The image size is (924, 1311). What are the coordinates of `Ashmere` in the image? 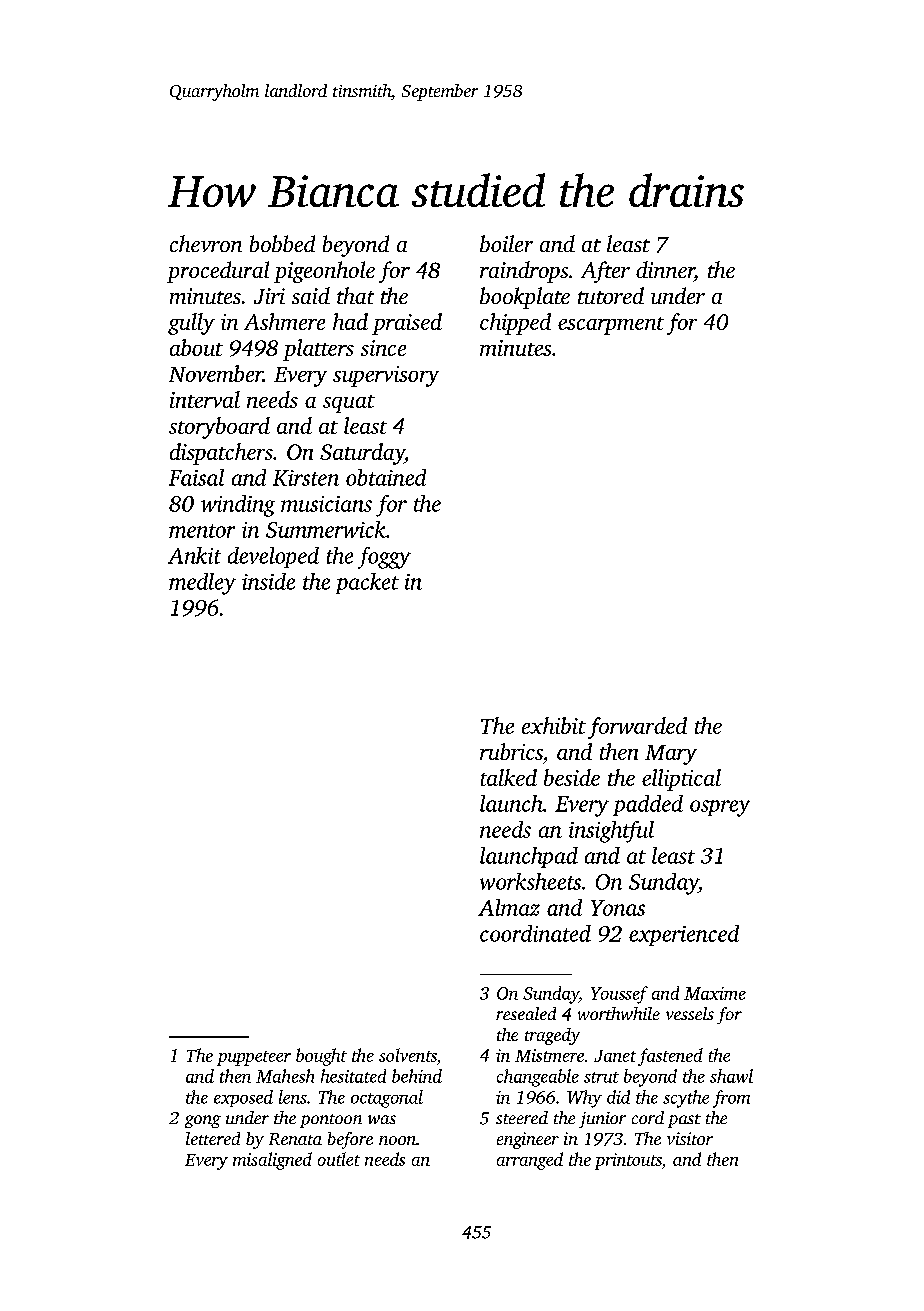 It's located at (284, 321).
